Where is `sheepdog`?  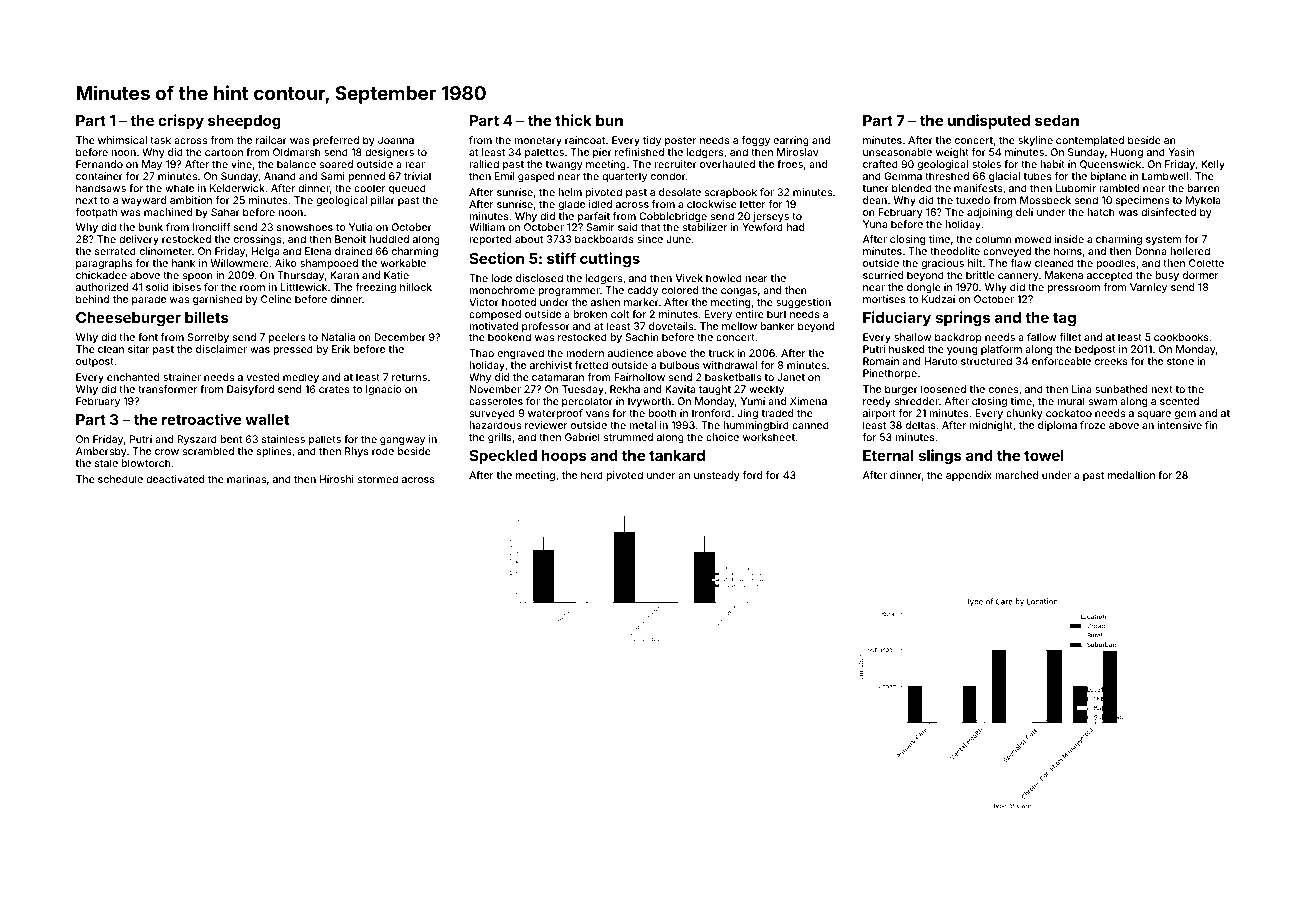
sheepdog is located at coordinates (244, 122).
